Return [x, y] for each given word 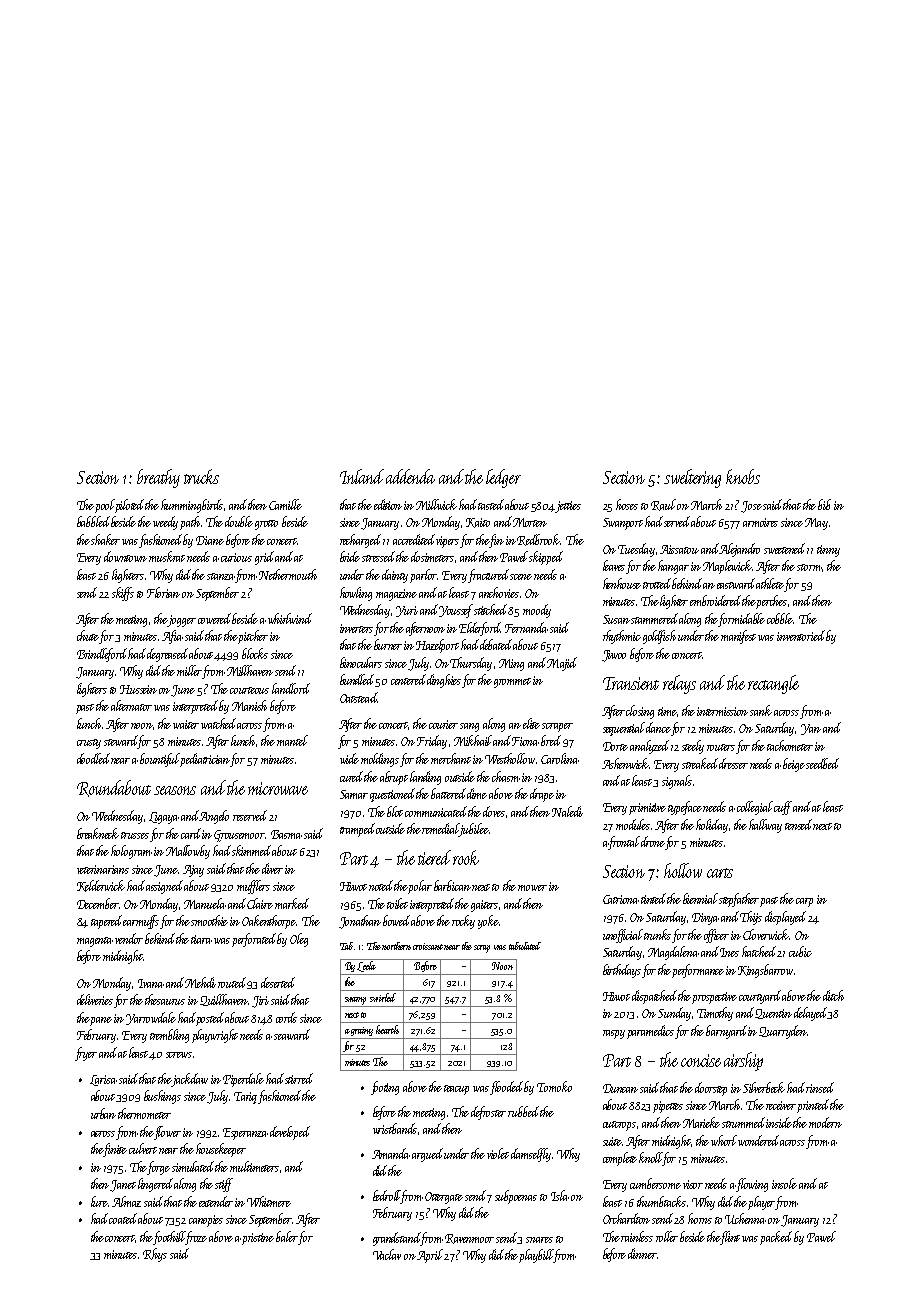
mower [532, 888]
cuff [783, 808]
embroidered [716, 600]
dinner [642, 1253]
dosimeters [432, 556]
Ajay [193, 871]
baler [287, 1236]
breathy [158, 478]
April [430, 1256]
